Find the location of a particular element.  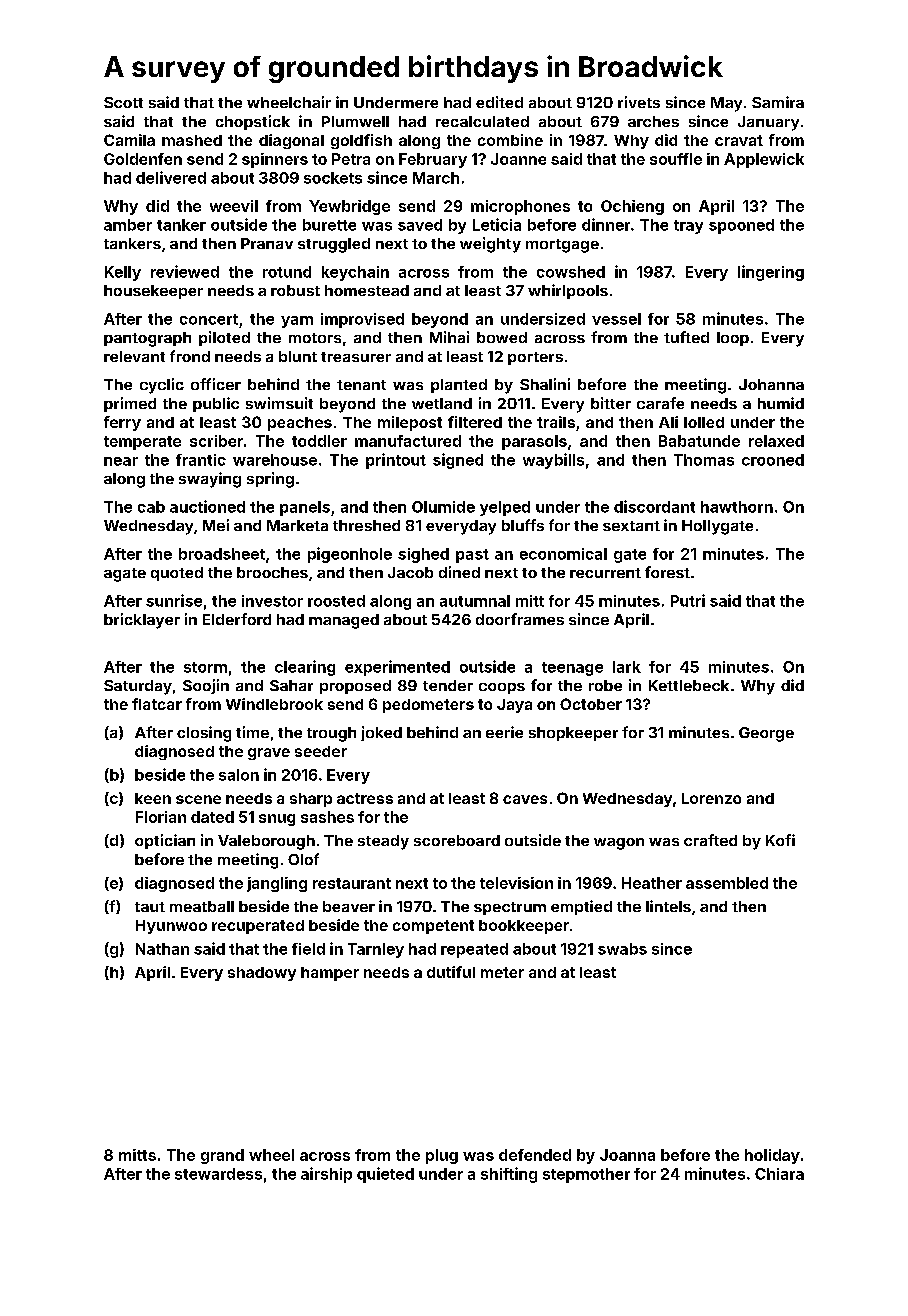

frond is located at coordinates (190, 356).
